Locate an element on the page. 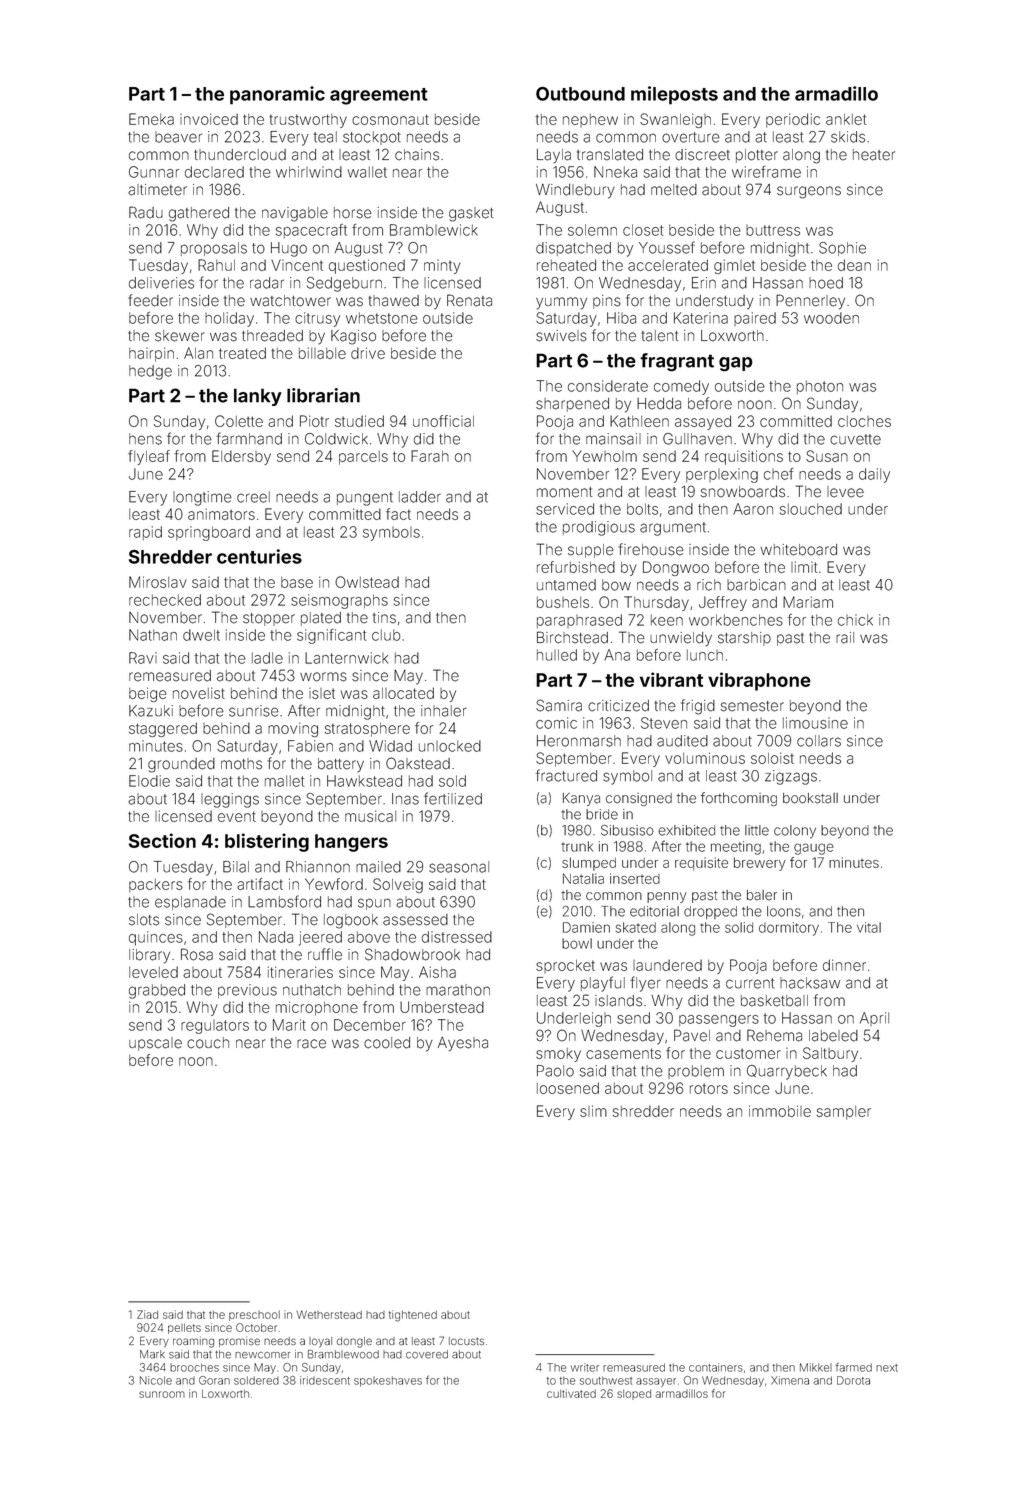  anklet is located at coordinates (846, 119).
